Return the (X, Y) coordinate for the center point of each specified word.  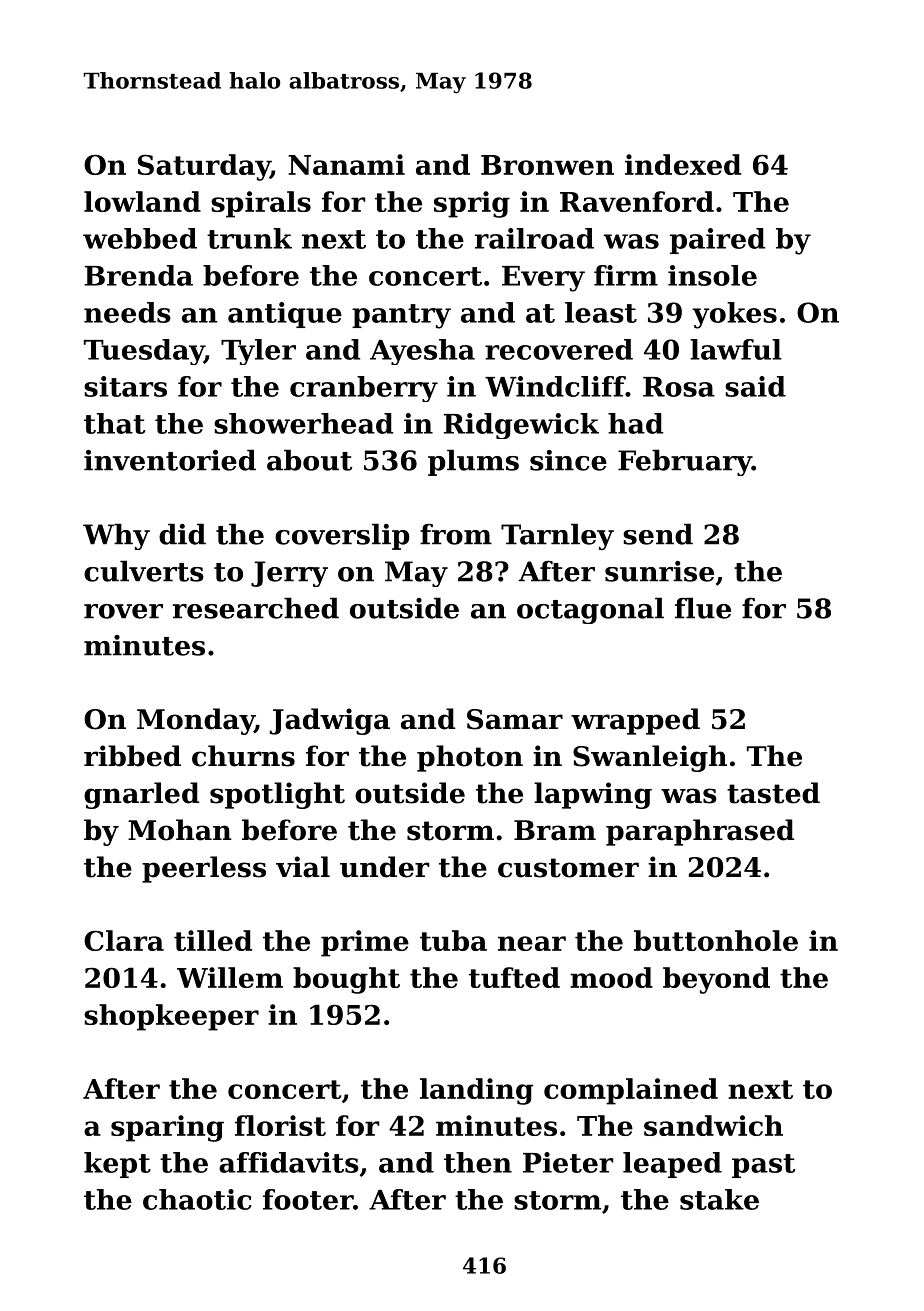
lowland (142, 201)
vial (303, 867)
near (532, 943)
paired (717, 241)
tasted (773, 793)
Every (543, 279)
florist (280, 1125)
